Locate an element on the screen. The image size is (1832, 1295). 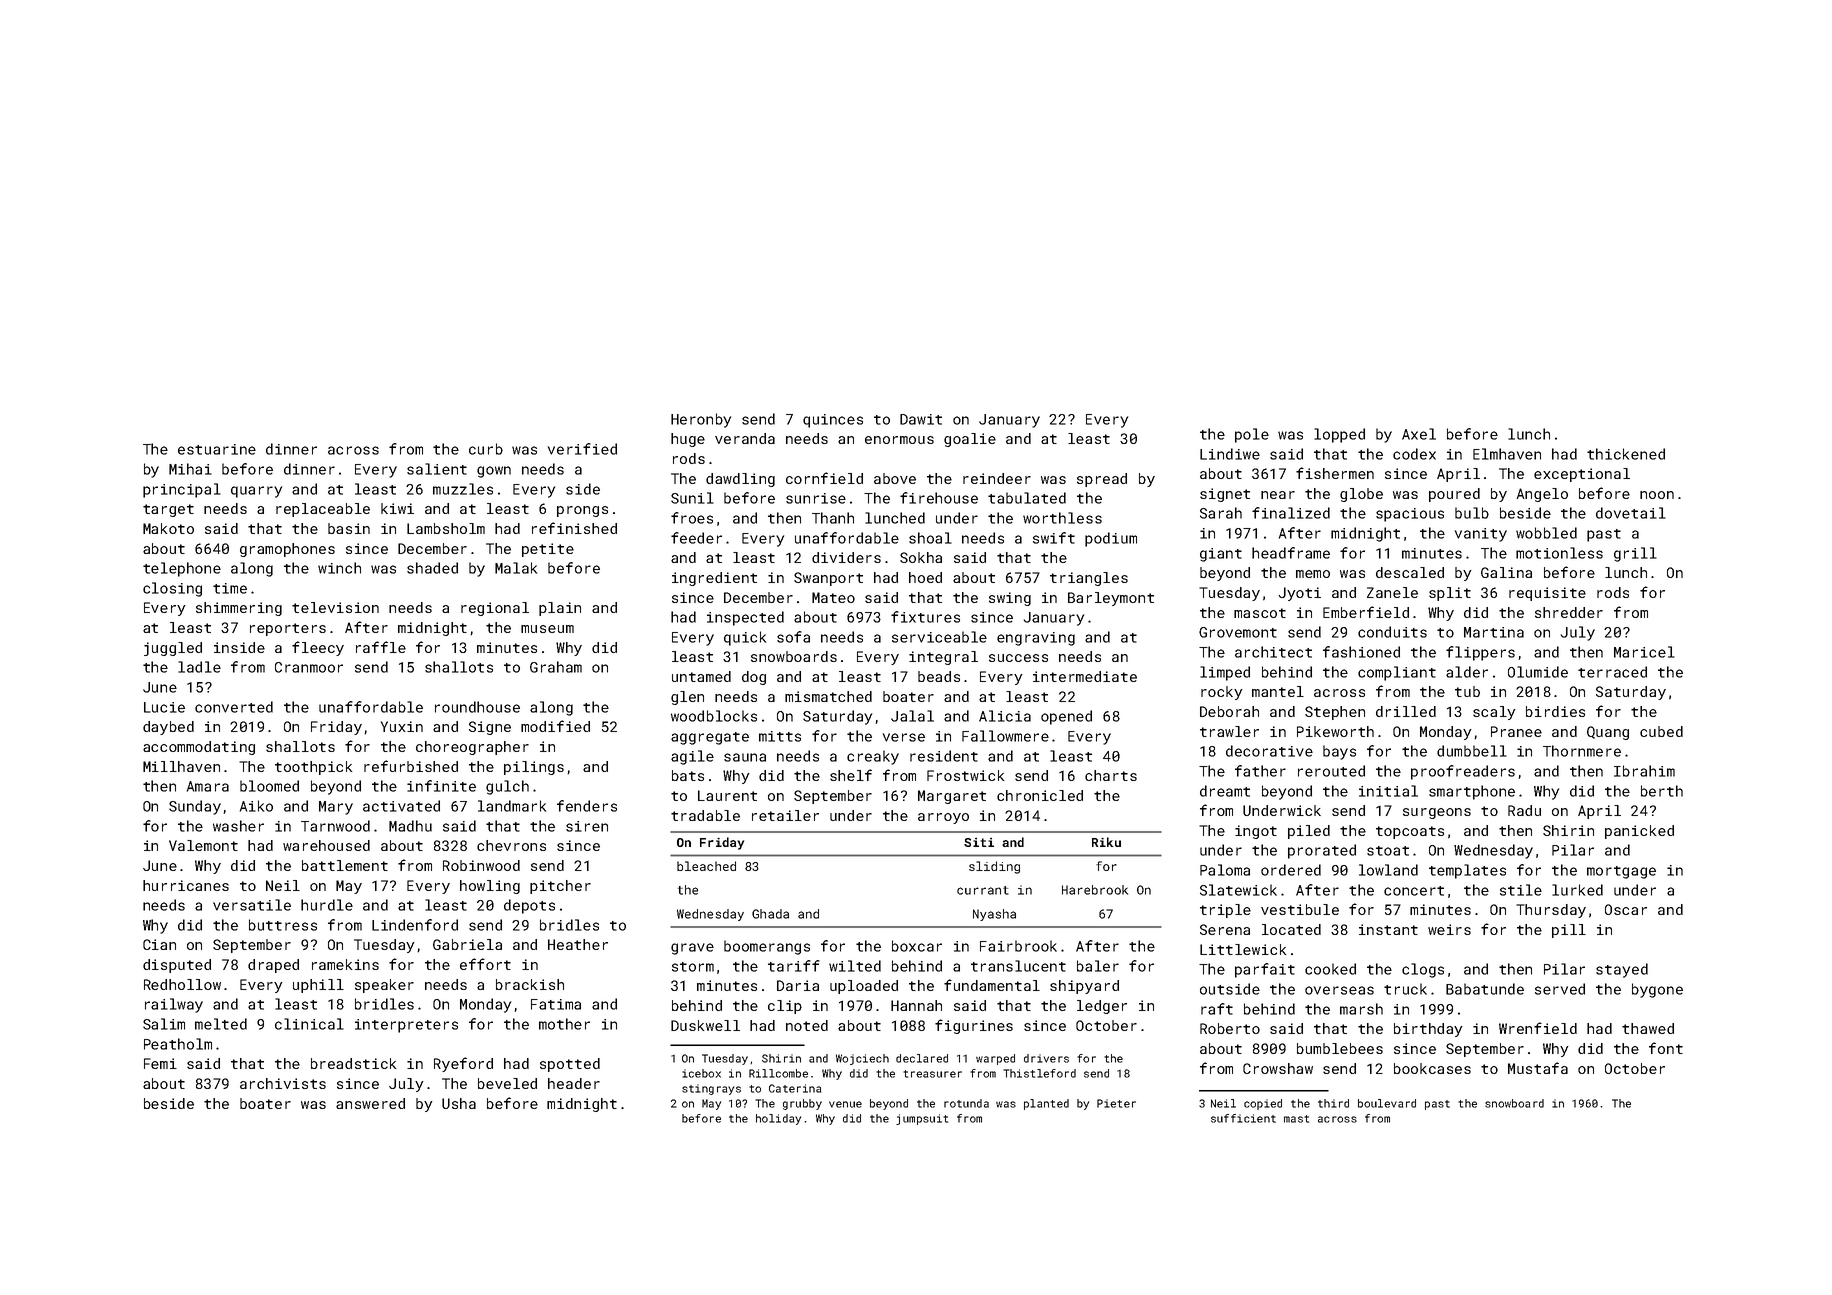
proofreaders is located at coordinates (1463, 772).
